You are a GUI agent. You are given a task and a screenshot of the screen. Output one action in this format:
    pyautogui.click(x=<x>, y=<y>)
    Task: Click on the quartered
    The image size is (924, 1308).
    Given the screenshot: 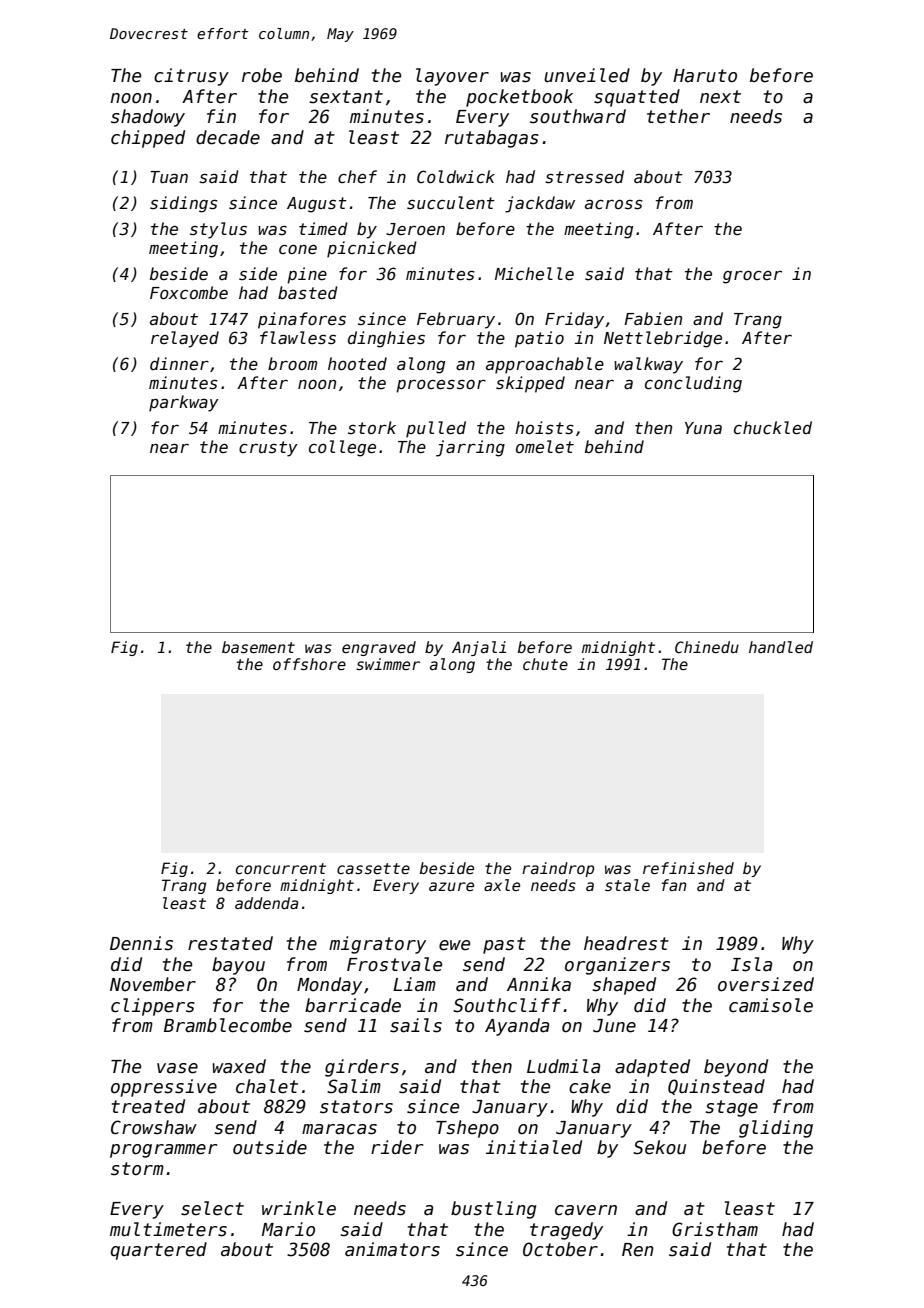 What is the action you would take?
    pyautogui.click(x=159, y=1251)
